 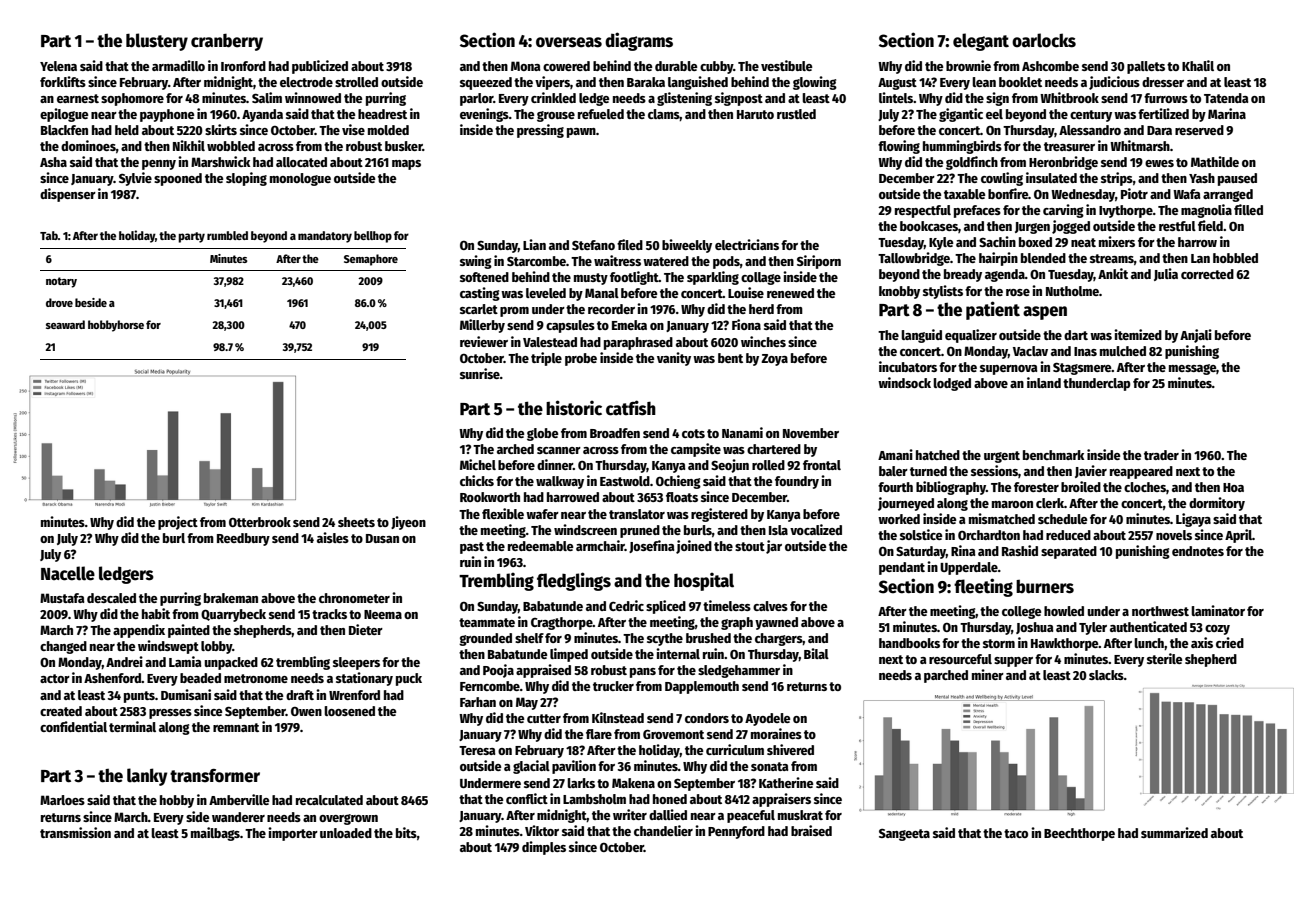 I want to click on project, so click(x=178, y=523).
